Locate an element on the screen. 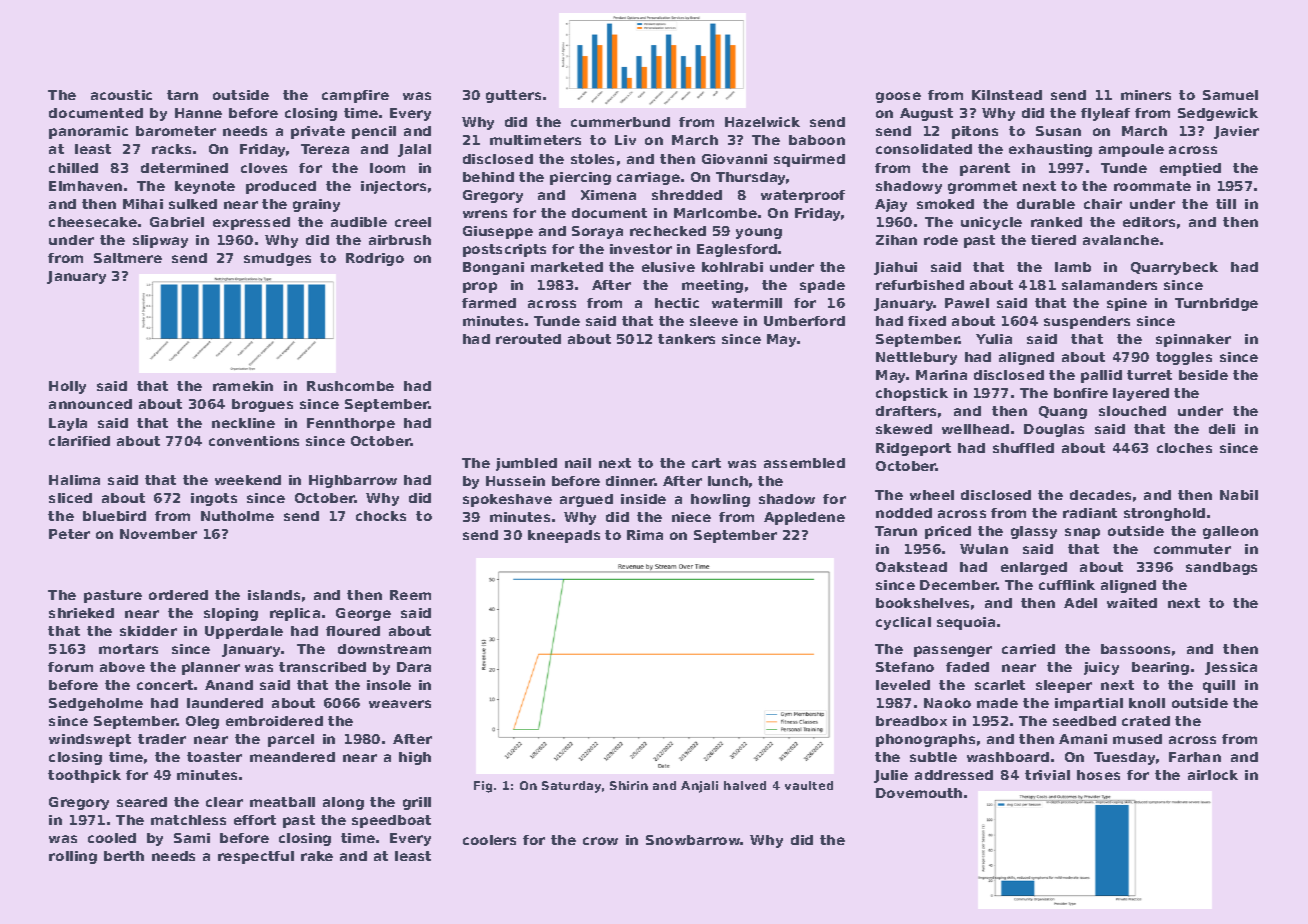 This screenshot has width=1308, height=924. miners is located at coordinates (1146, 95).
